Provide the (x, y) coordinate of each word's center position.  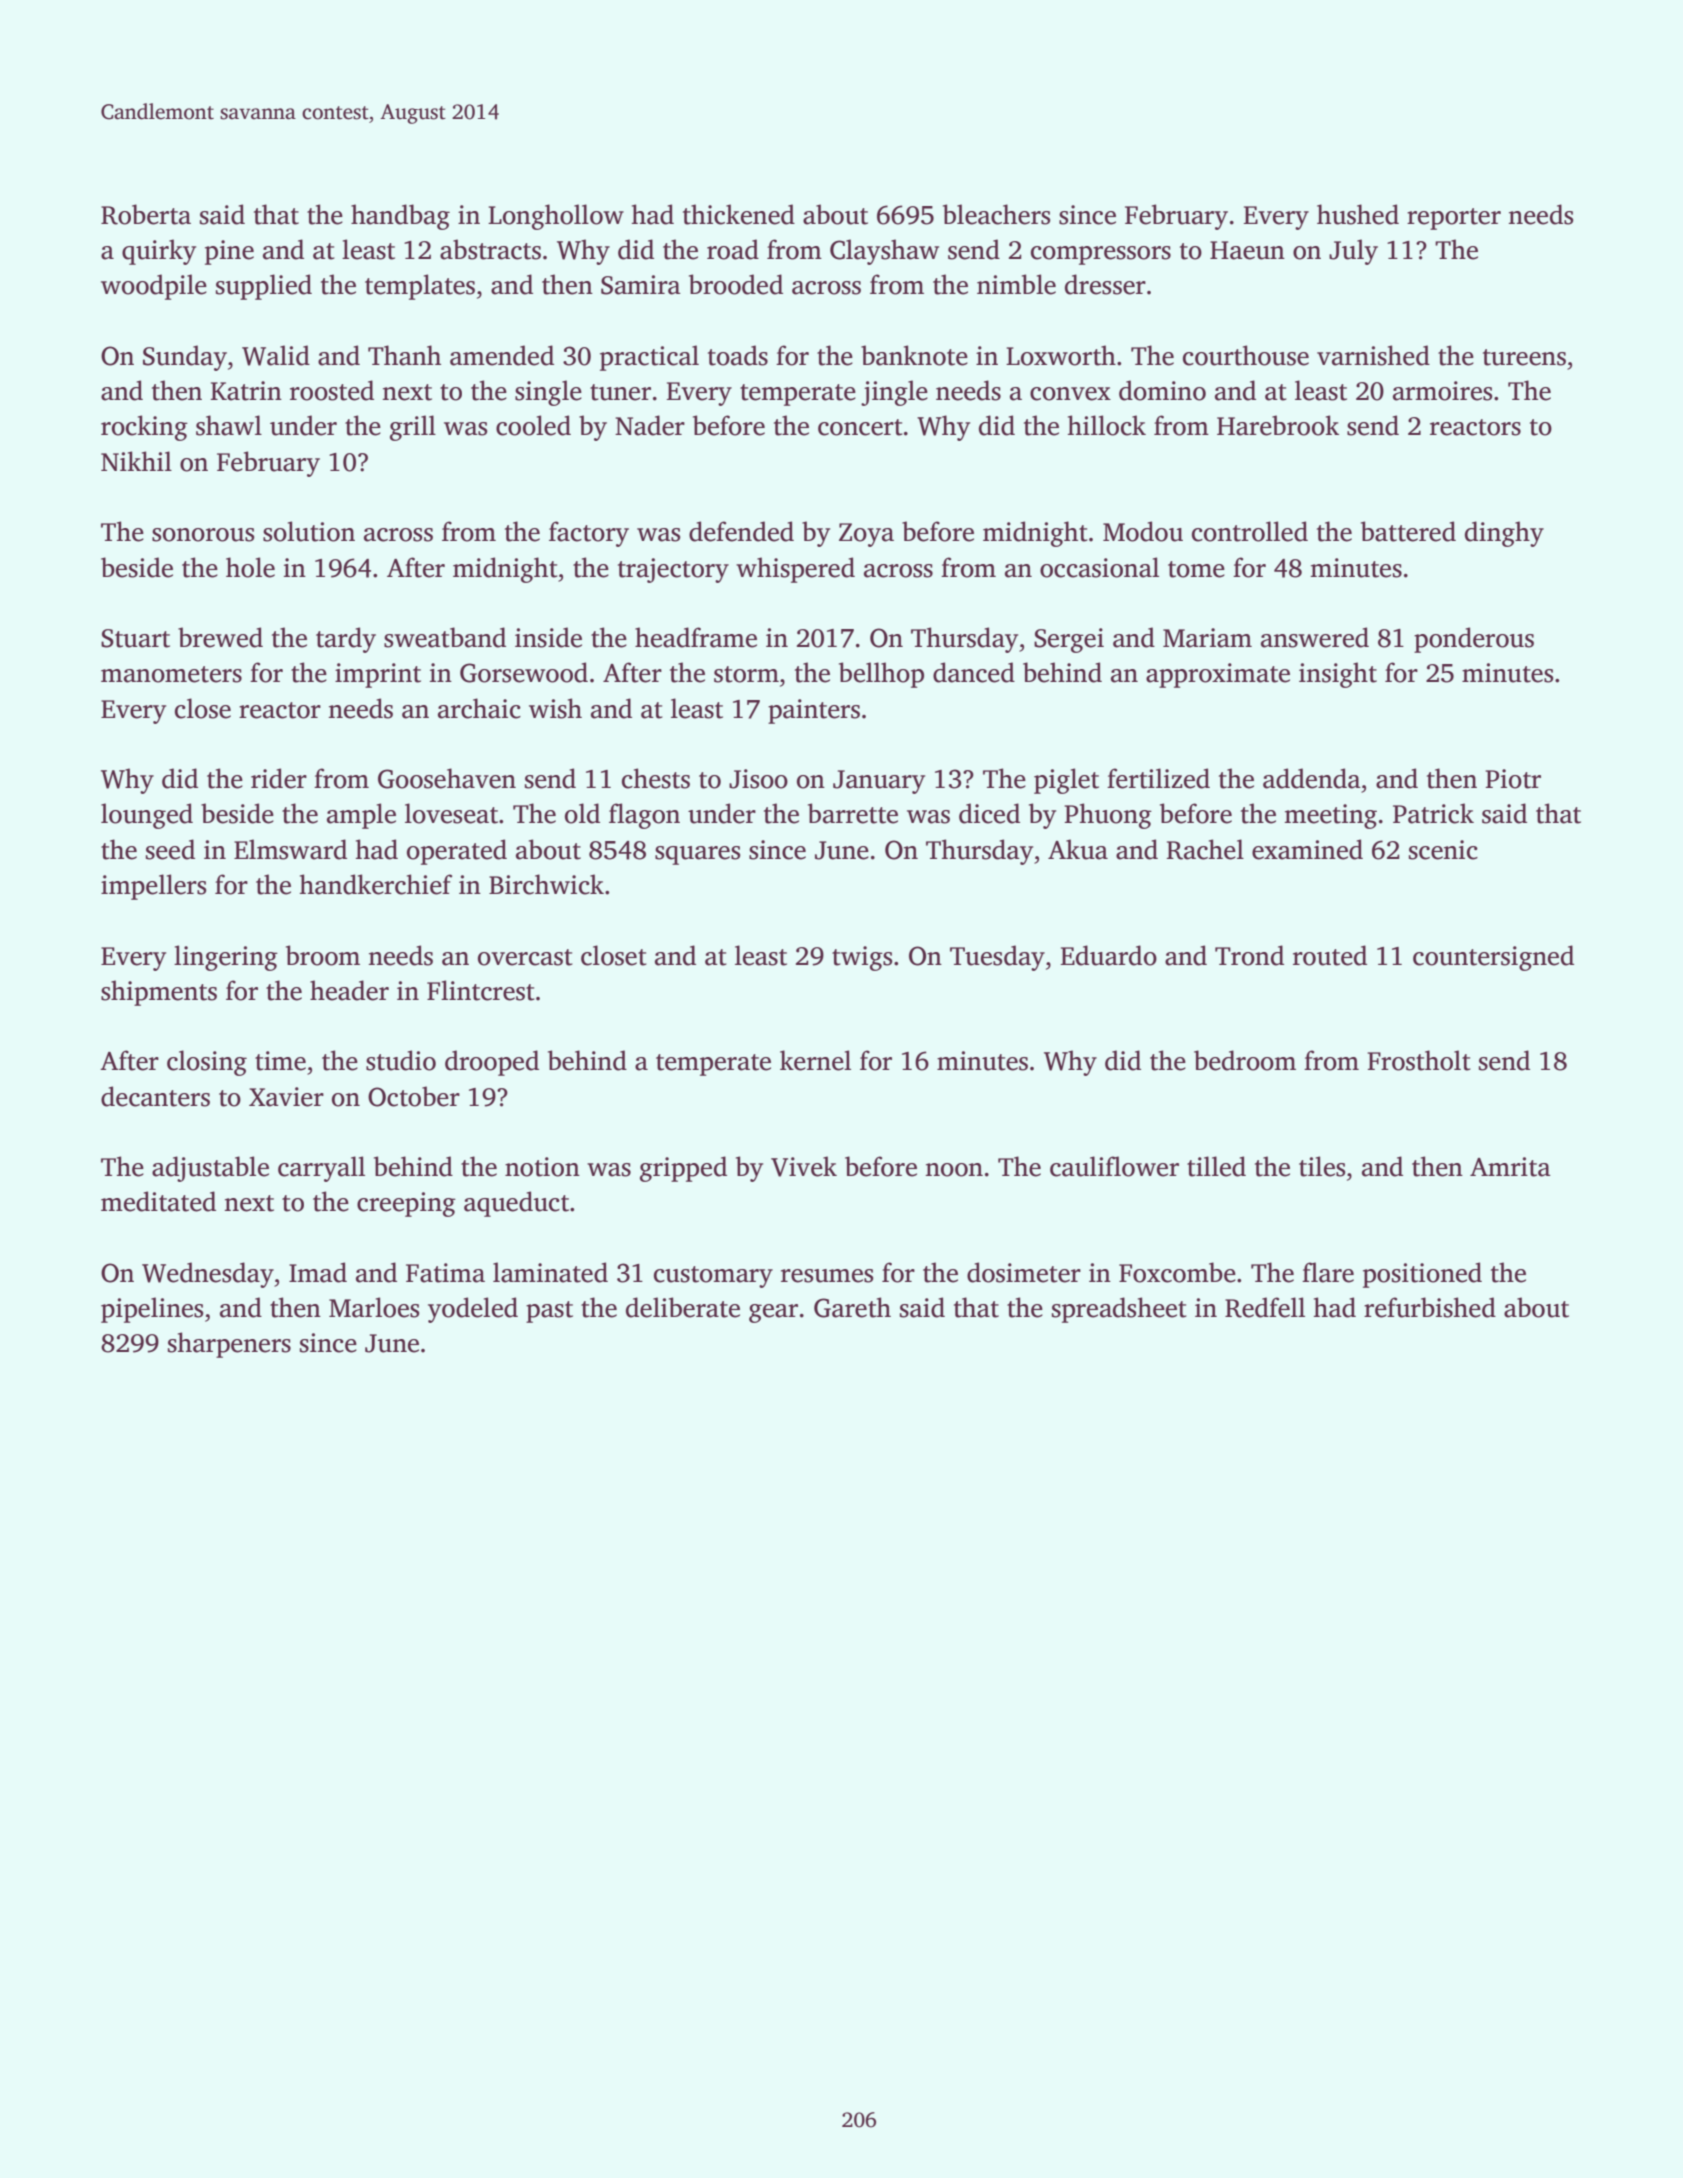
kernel (815, 1060)
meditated (158, 1201)
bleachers (996, 214)
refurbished (1430, 1307)
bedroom (1245, 1060)
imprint (378, 675)
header (349, 990)
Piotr (1513, 779)
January (879, 782)
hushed (1358, 214)
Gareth (852, 1307)
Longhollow (556, 217)
